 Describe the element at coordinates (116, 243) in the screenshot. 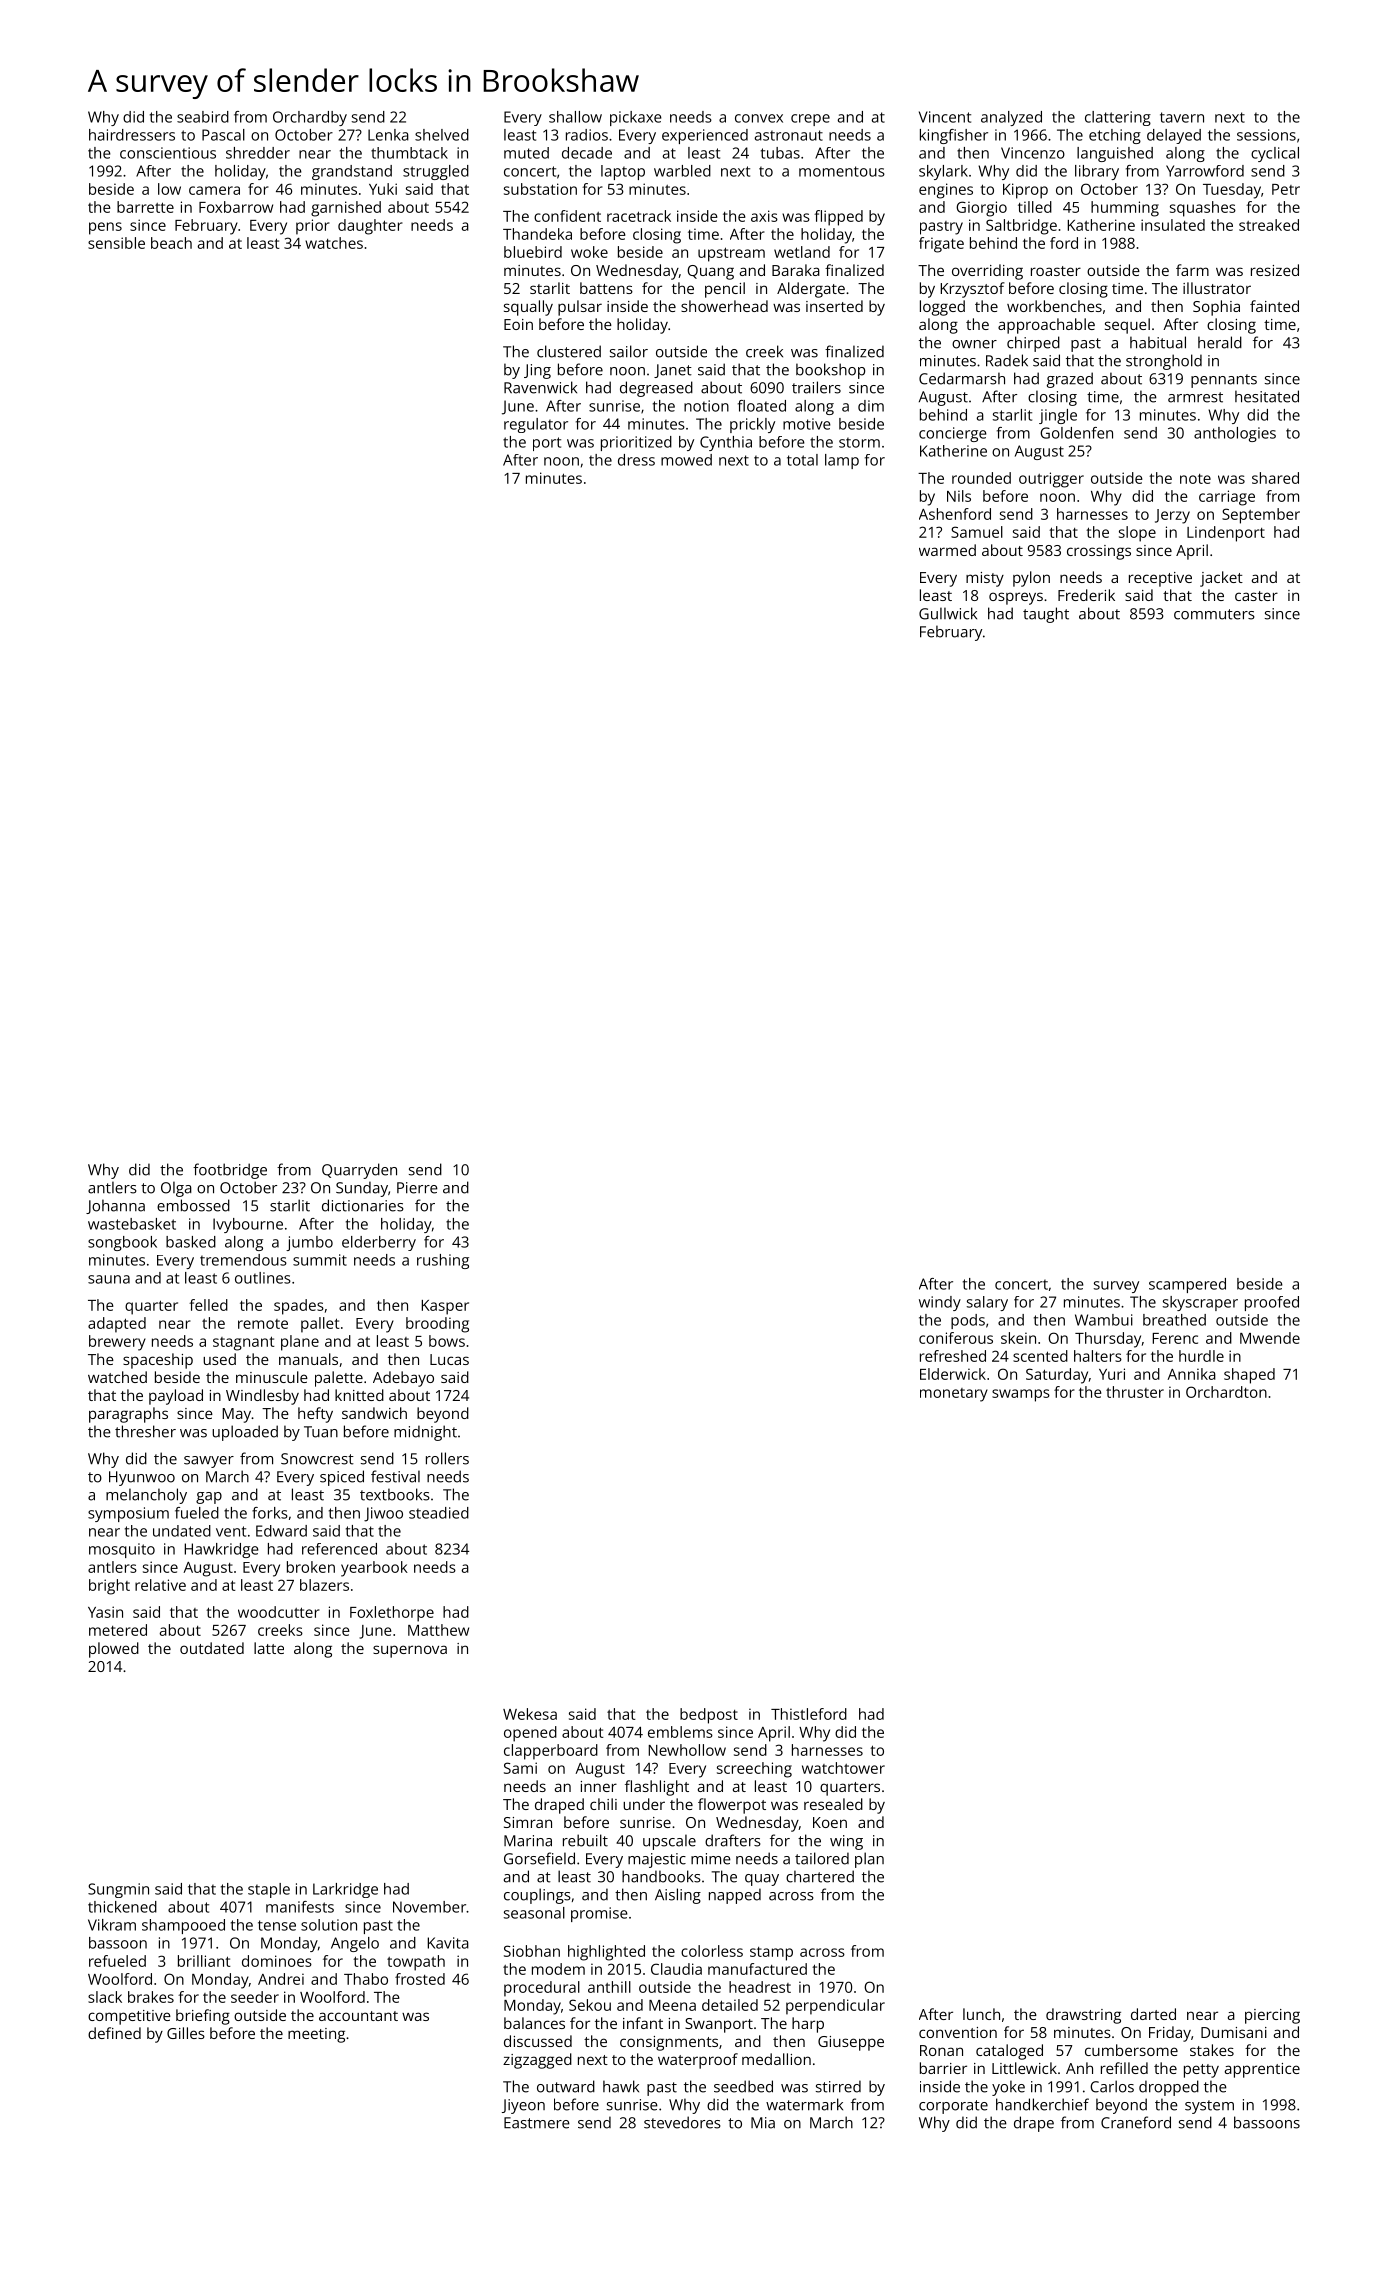

I see `sensible` at that location.
